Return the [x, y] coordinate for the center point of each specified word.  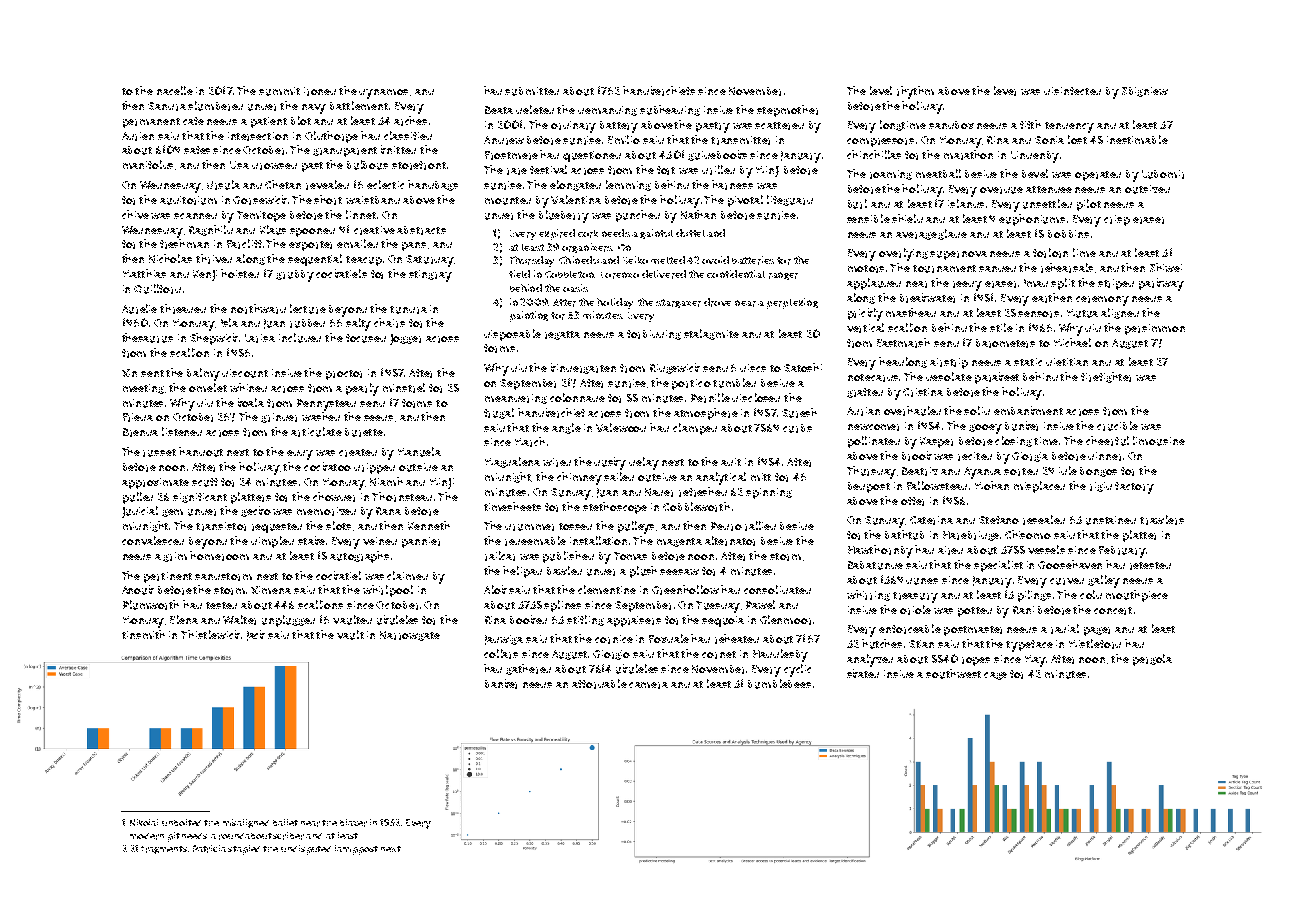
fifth [1030, 124]
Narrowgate [410, 636]
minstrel [404, 388]
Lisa [239, 165]
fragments [164, 850]
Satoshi [803, 367]
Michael [1072, 342]
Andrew [504, 140]
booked [528, 619]
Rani [1023, 610]
